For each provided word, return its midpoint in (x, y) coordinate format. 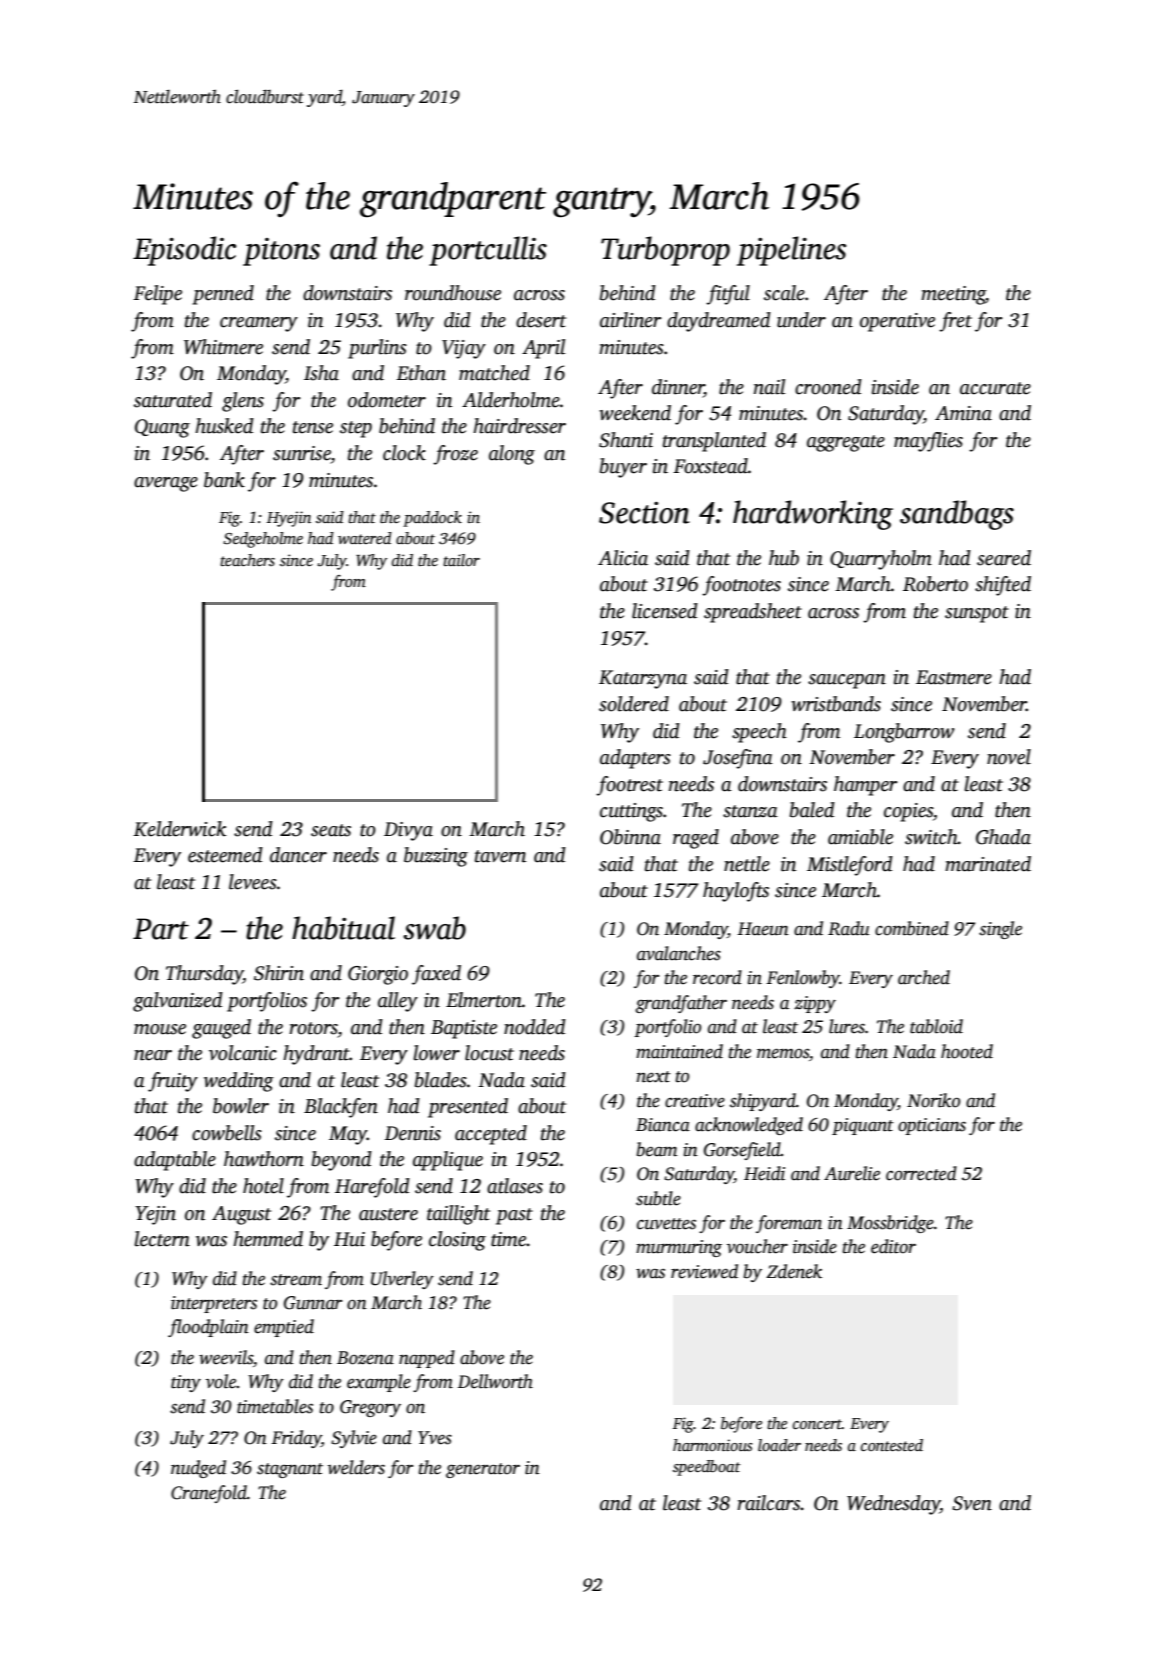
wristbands (836, 704)
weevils (226, 1357)
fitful (728, 295)
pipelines (791, 251)
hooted (967, 1051)
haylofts (736, 892)
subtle (658, 1198)
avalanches (679, 953)
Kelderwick (180, 829)
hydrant (316, 1055)
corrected (921, 1173)
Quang (162, 428)
